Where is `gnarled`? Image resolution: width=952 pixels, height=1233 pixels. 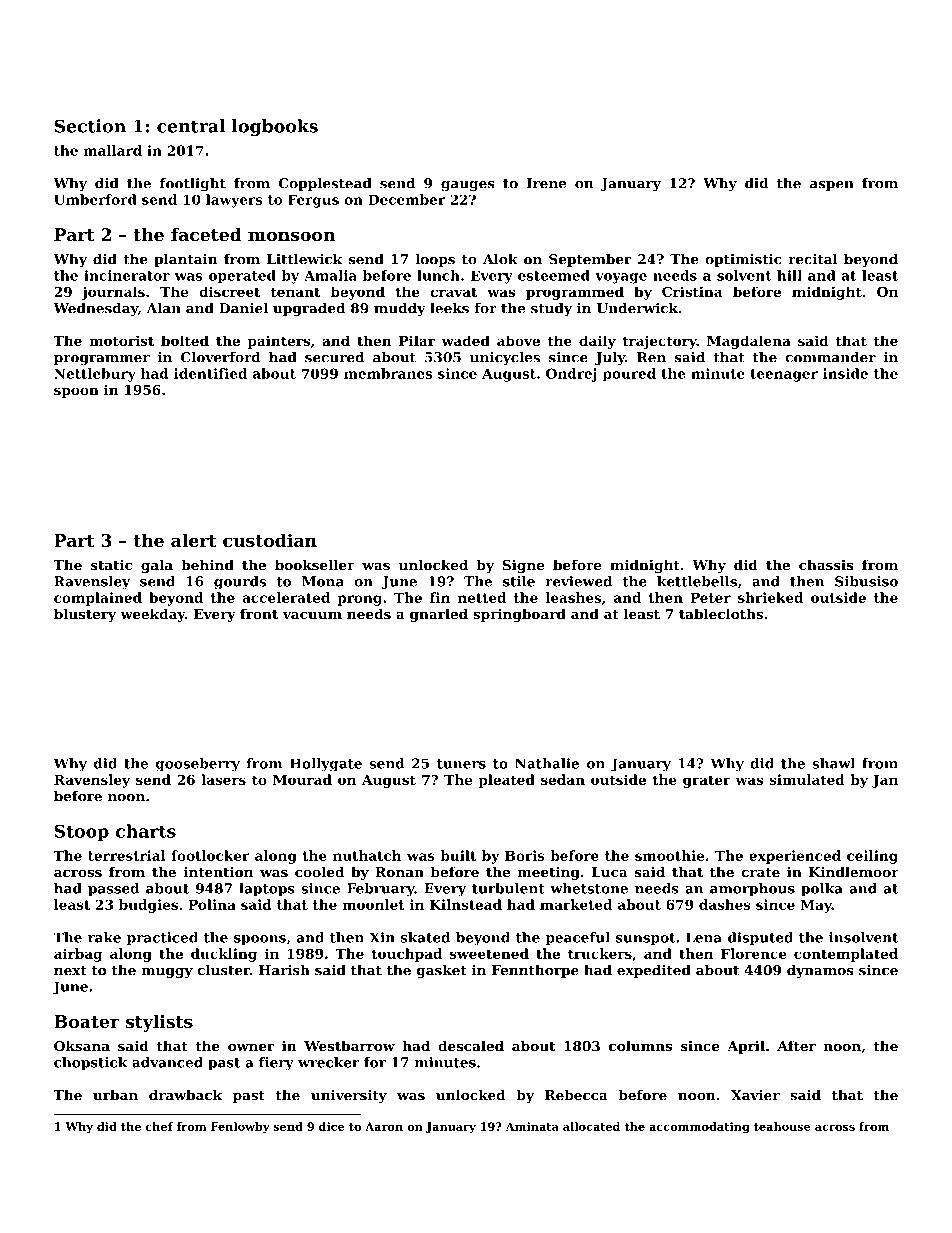
gnarled is located at coordinates (439, 615).
